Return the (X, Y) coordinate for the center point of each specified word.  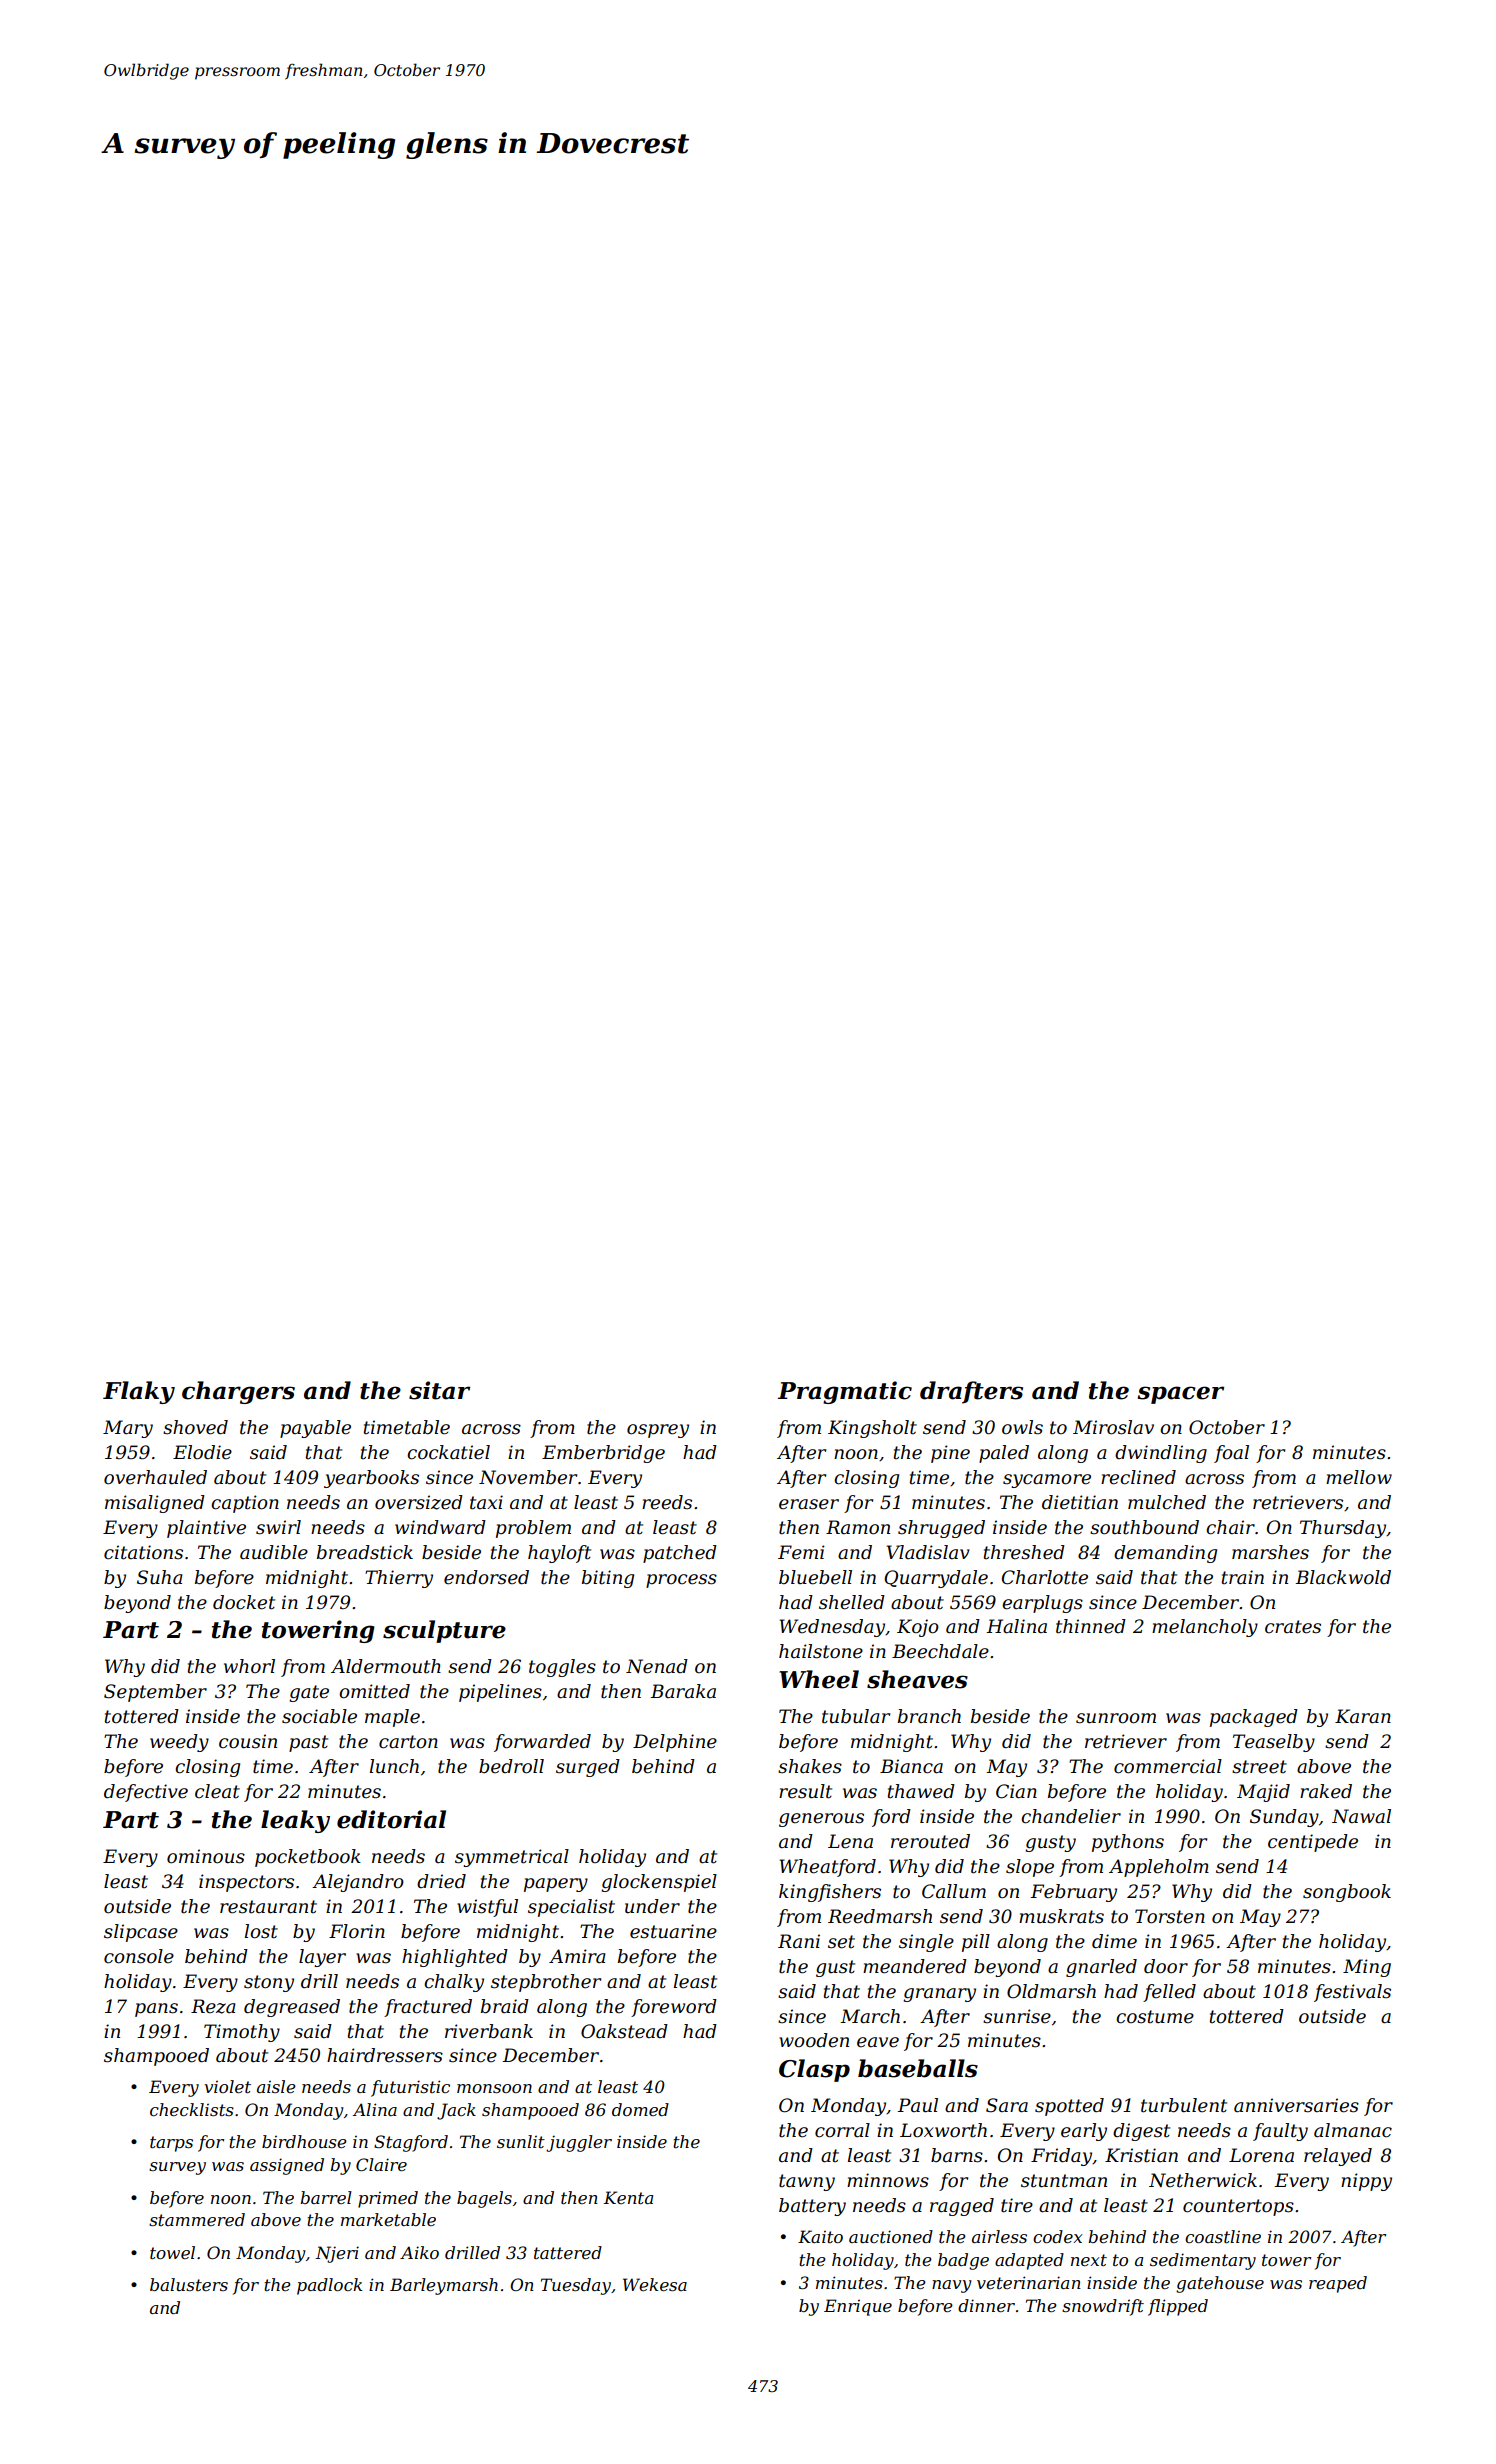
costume (1155, 2017)
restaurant (268, 1907)
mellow (1359, 1477)
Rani (799, 1941)
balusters (189, 2284)
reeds (667, 1502)
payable (315, 1429)
